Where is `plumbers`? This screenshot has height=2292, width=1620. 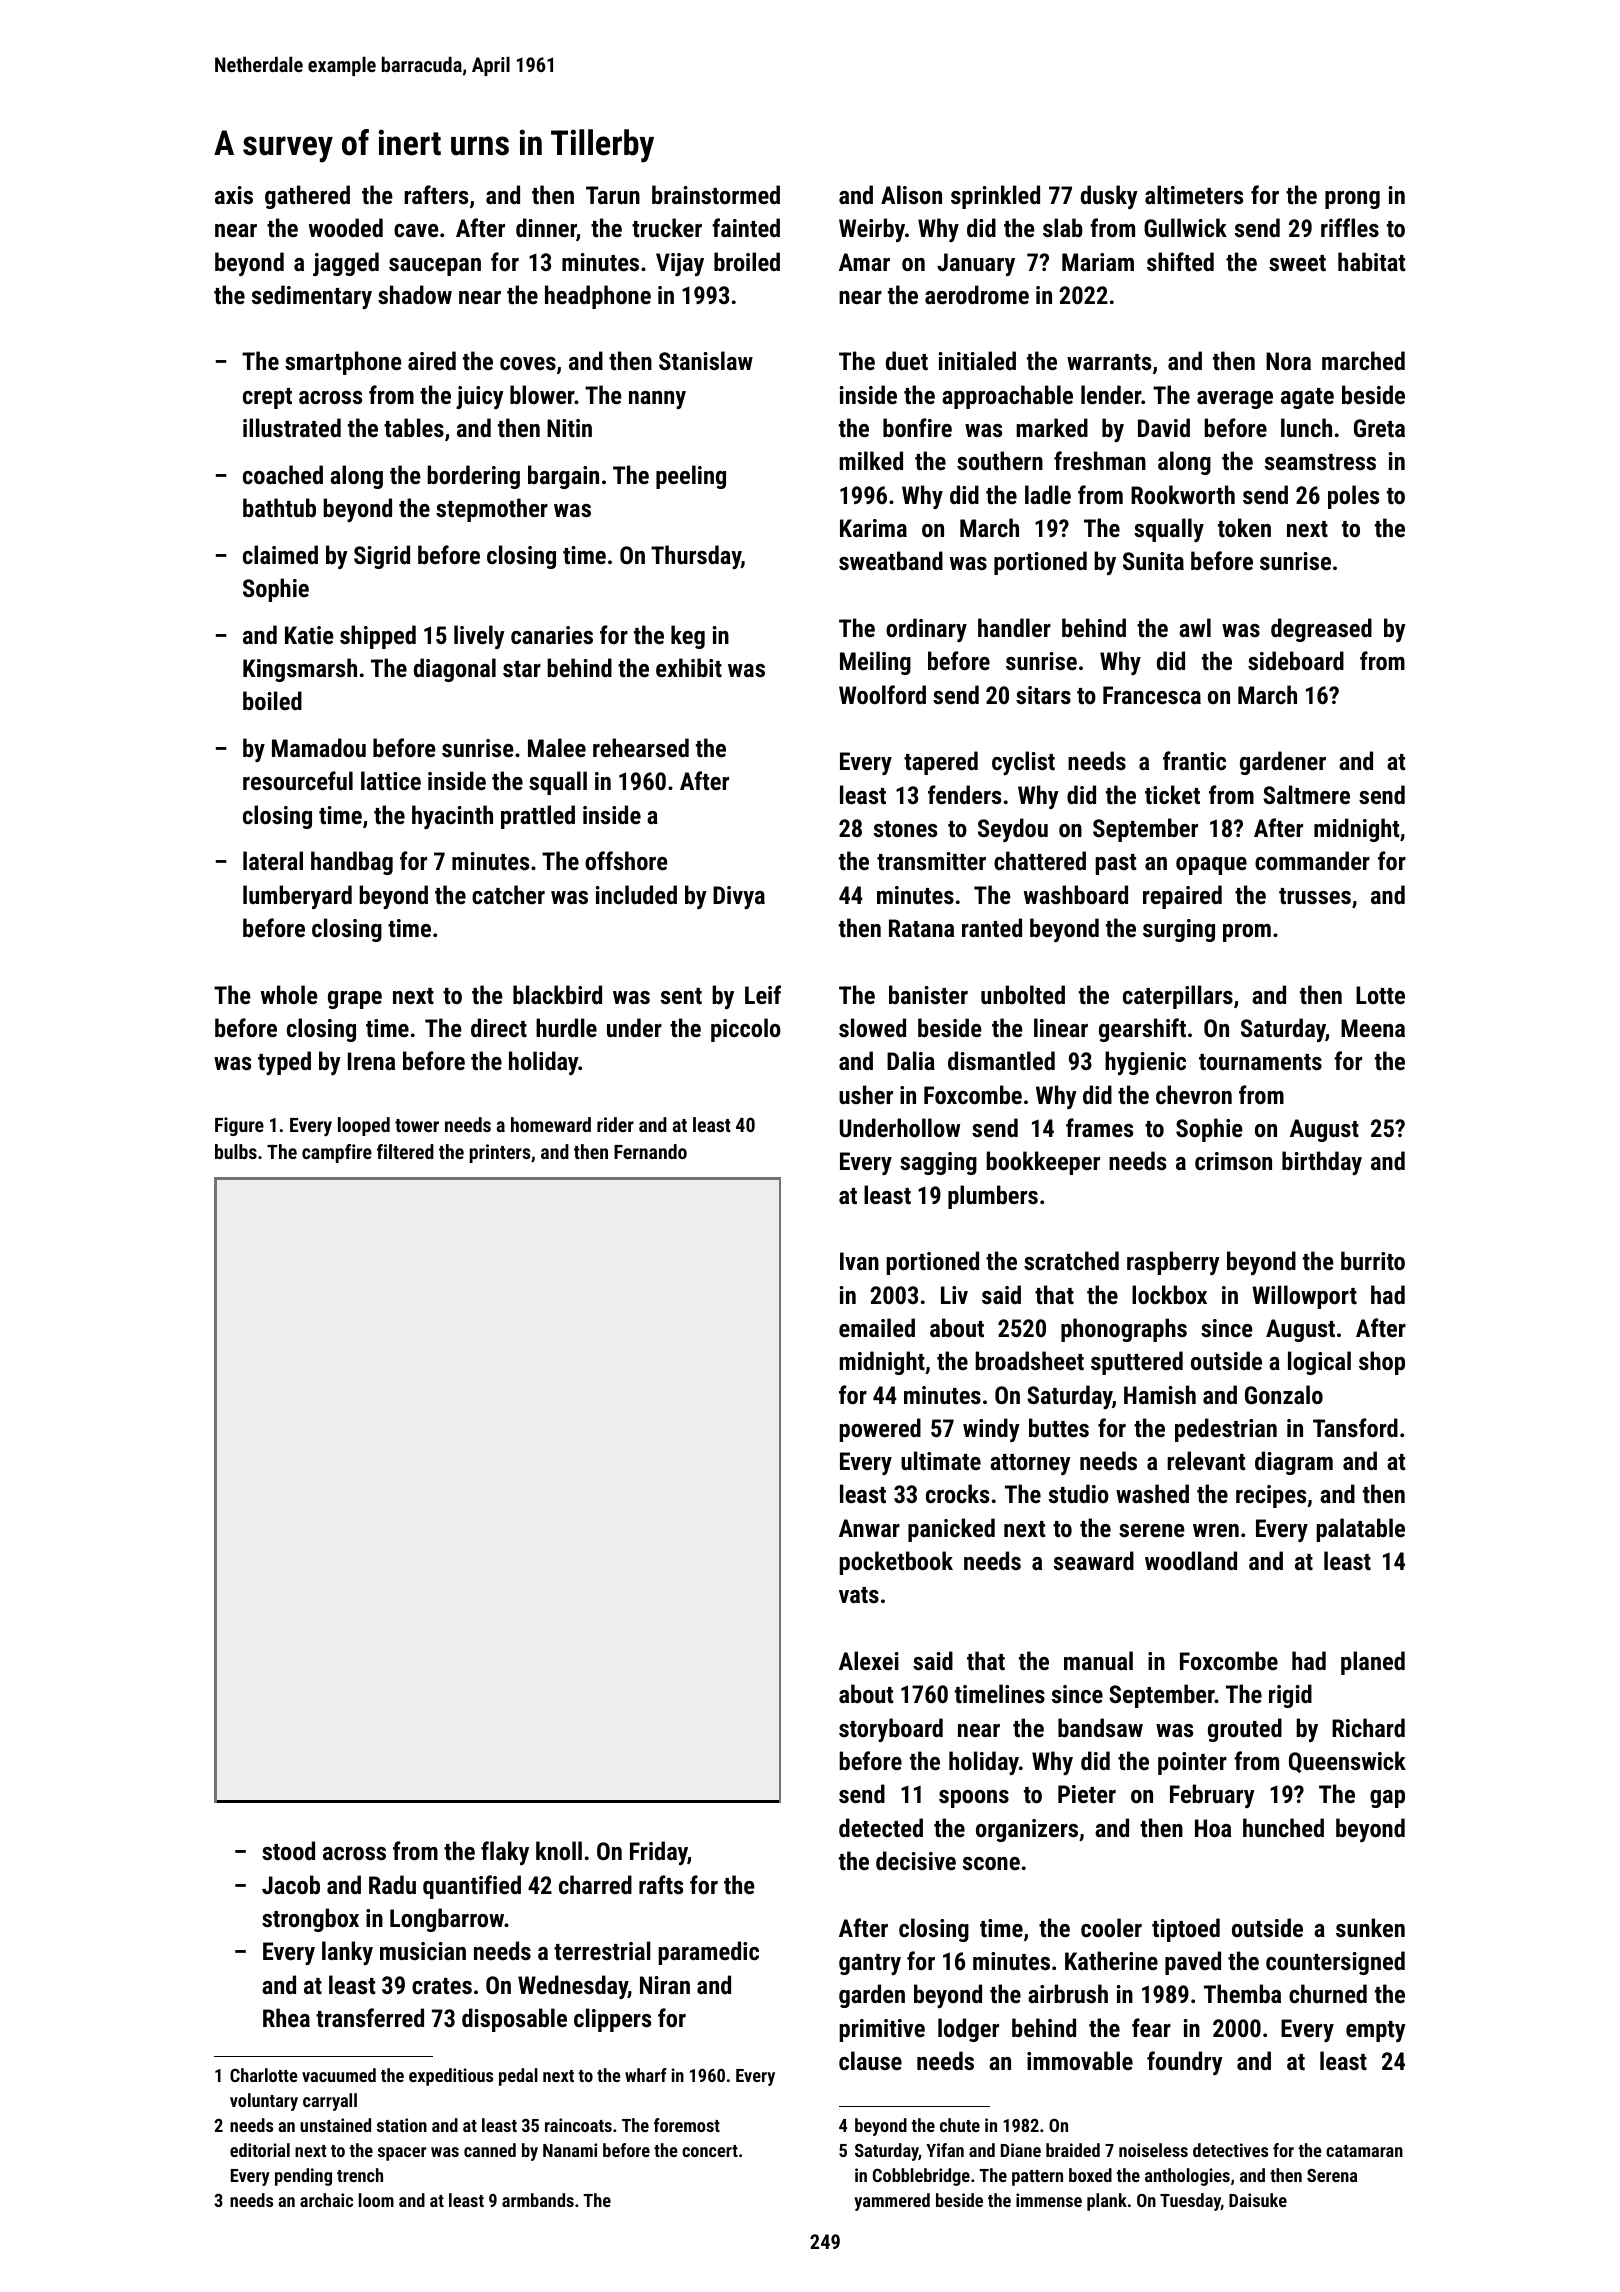 plumbers is located at coordinates (993, 1197).
